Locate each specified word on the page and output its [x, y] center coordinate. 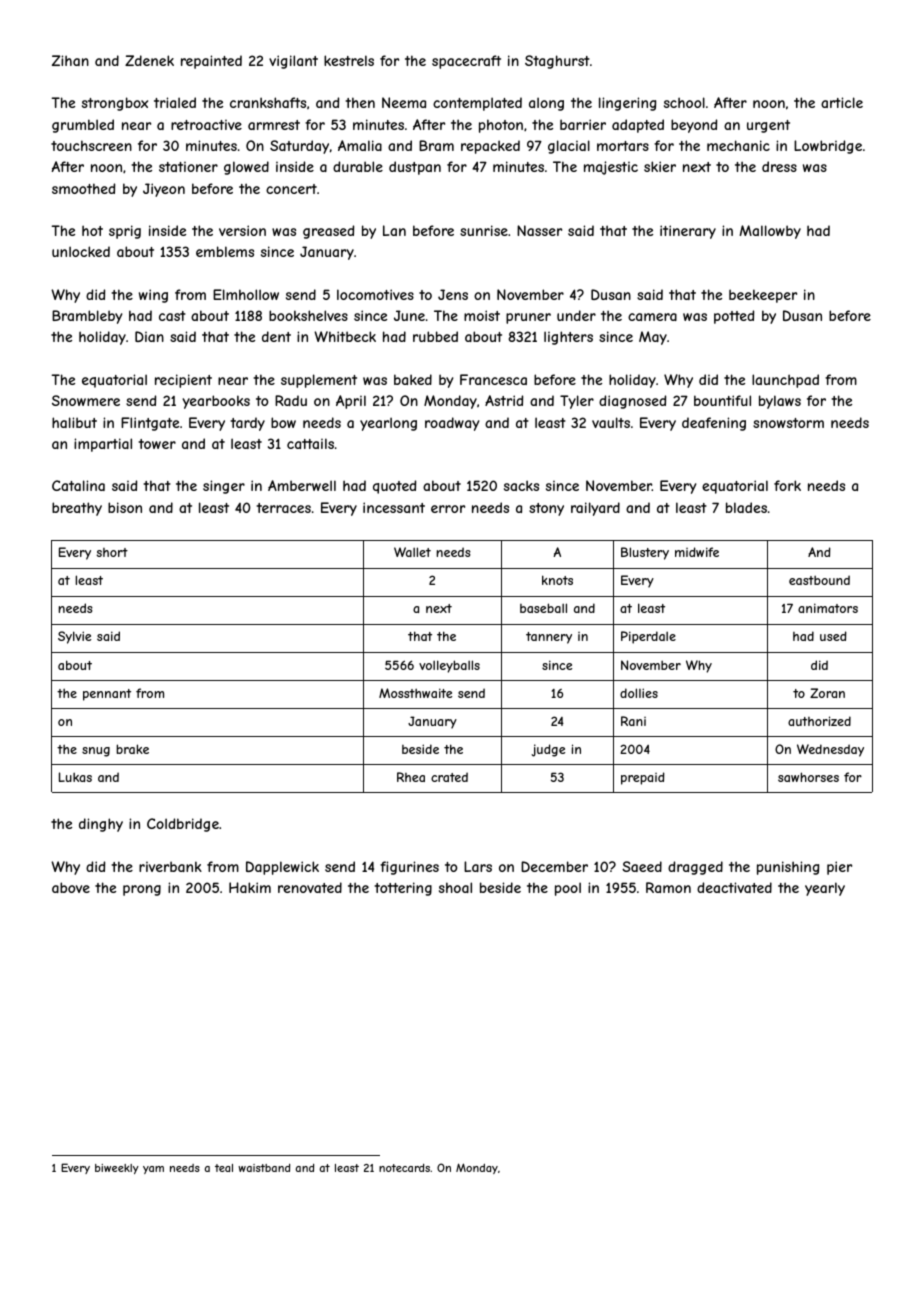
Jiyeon [164, 190]
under [576, 315]
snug [96, 752]
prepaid [643, 778]
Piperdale [648, 637]
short [112, 552]
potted [734, 317]
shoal [455, 887]
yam [153, 1170]
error [448, 509]
